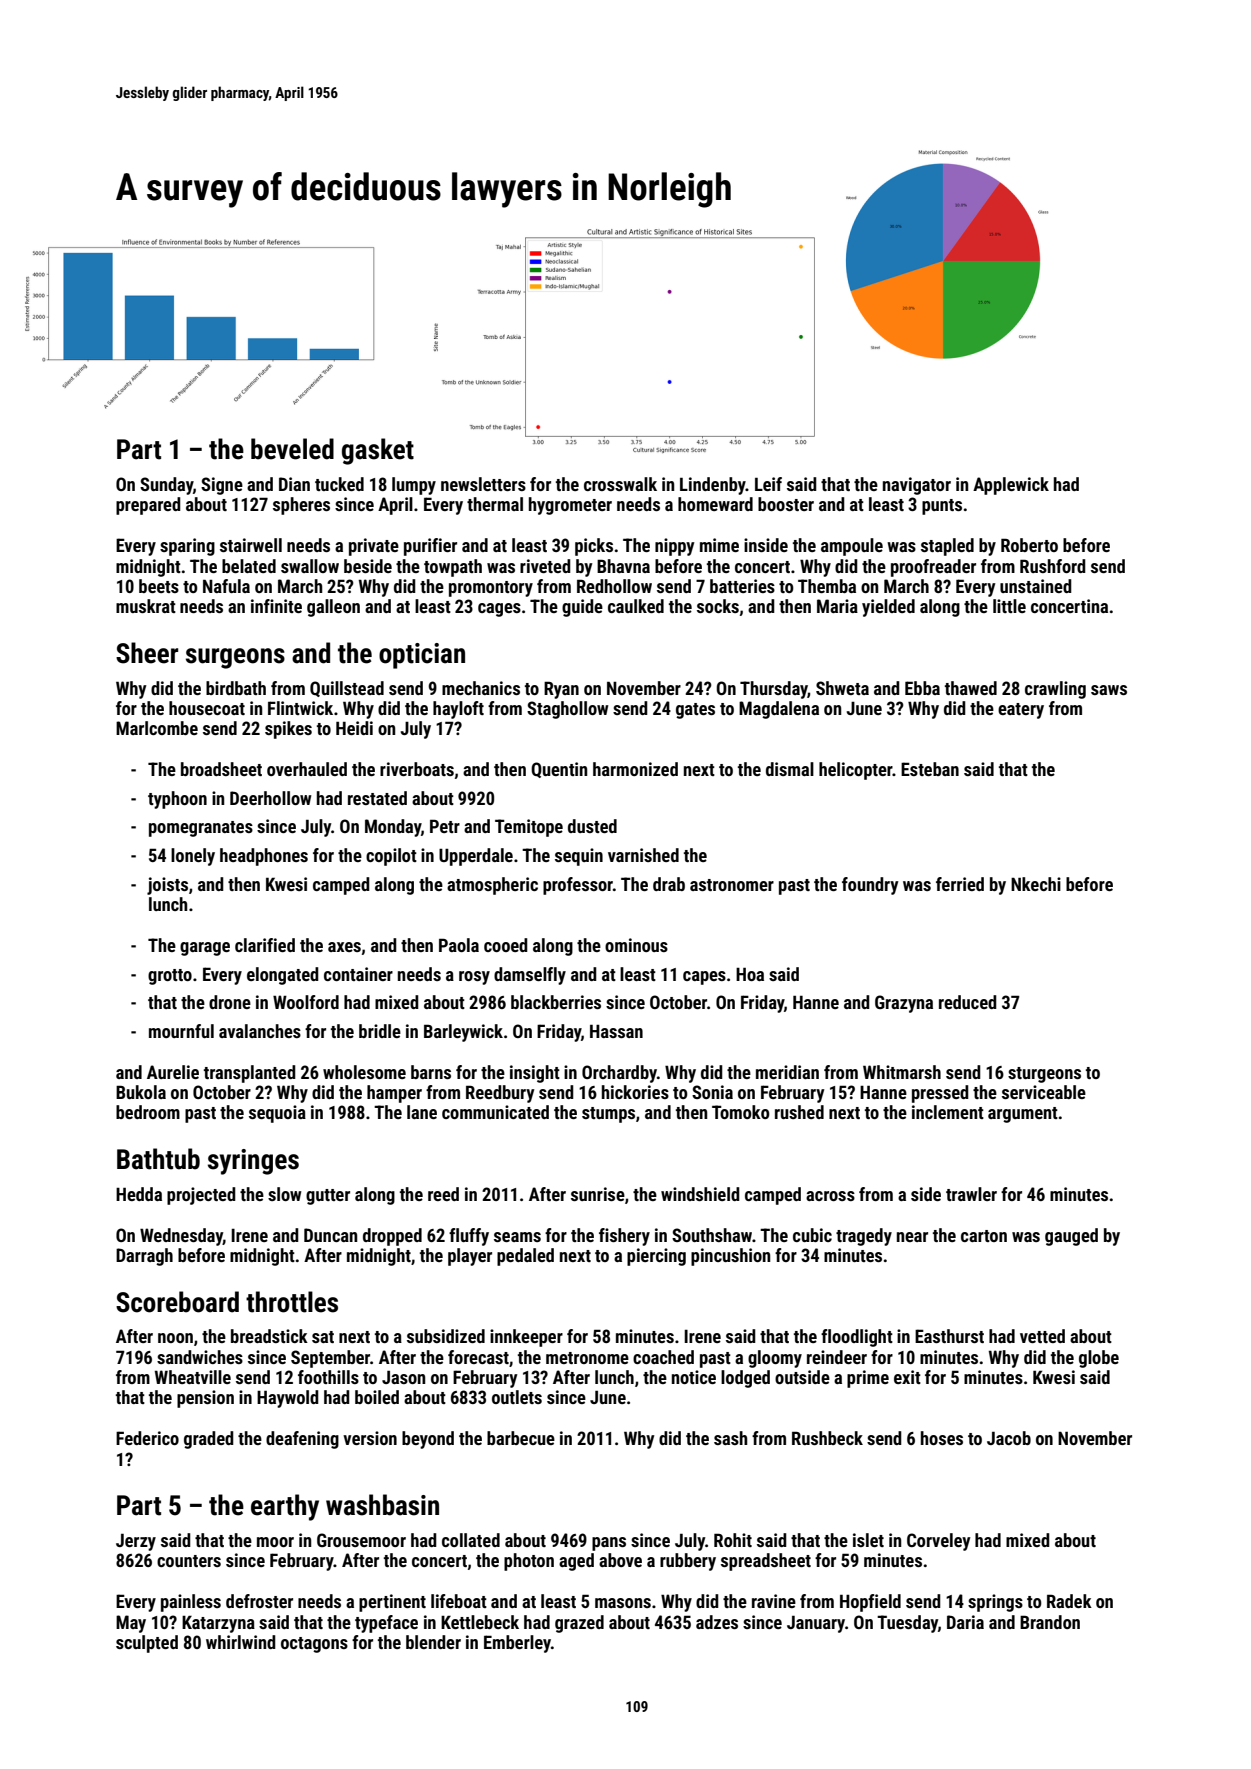  Describe the element at coordinates (912, 1237) in the screenshot. I see `near` at that location.
